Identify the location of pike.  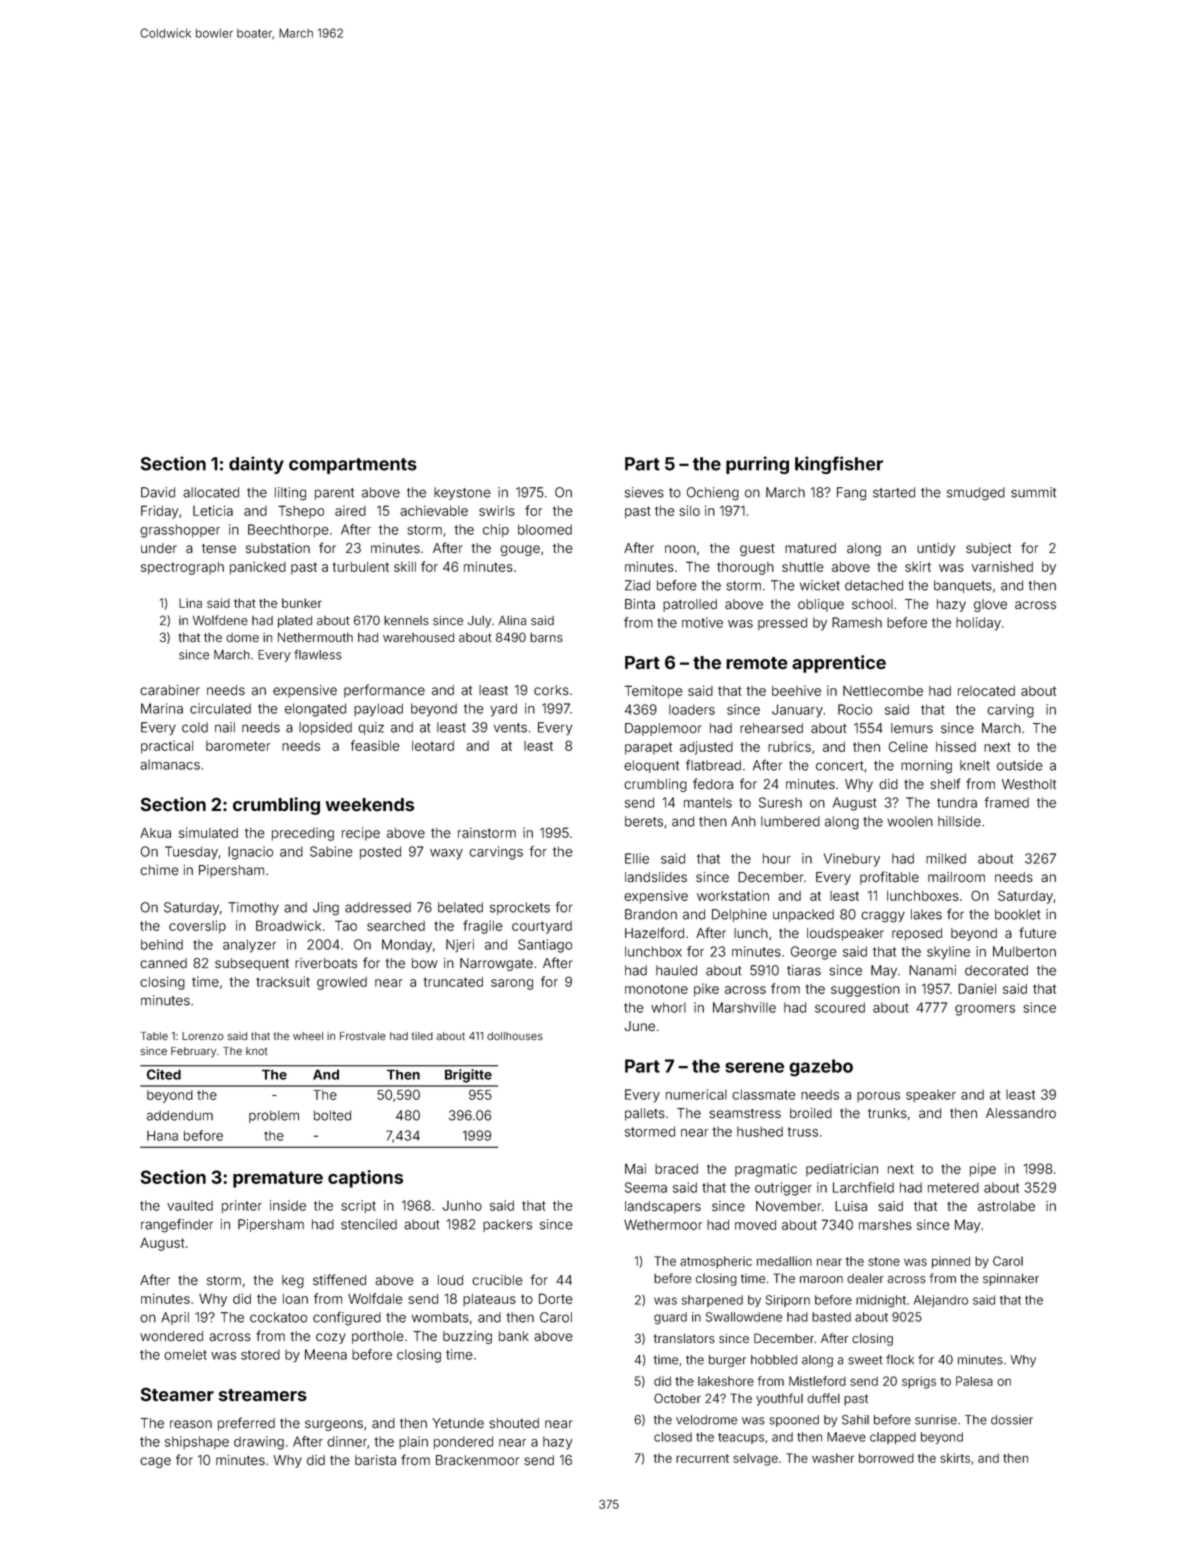
(706, 990).
